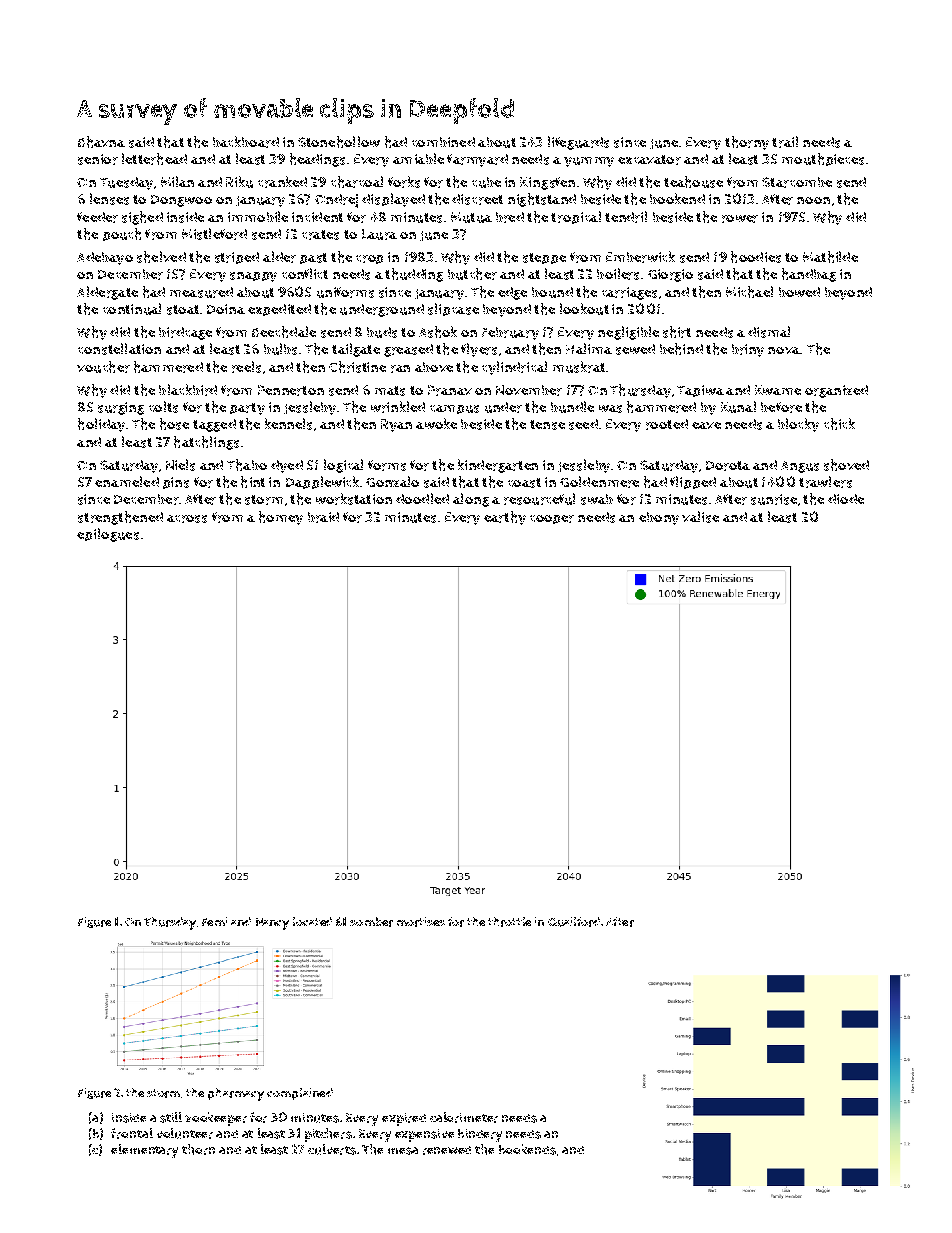 This document has width=952, height=1233. What do you see at coordinates (101, 142) in the document?
I see `Bhavna` at bounding box center [101, 142].
